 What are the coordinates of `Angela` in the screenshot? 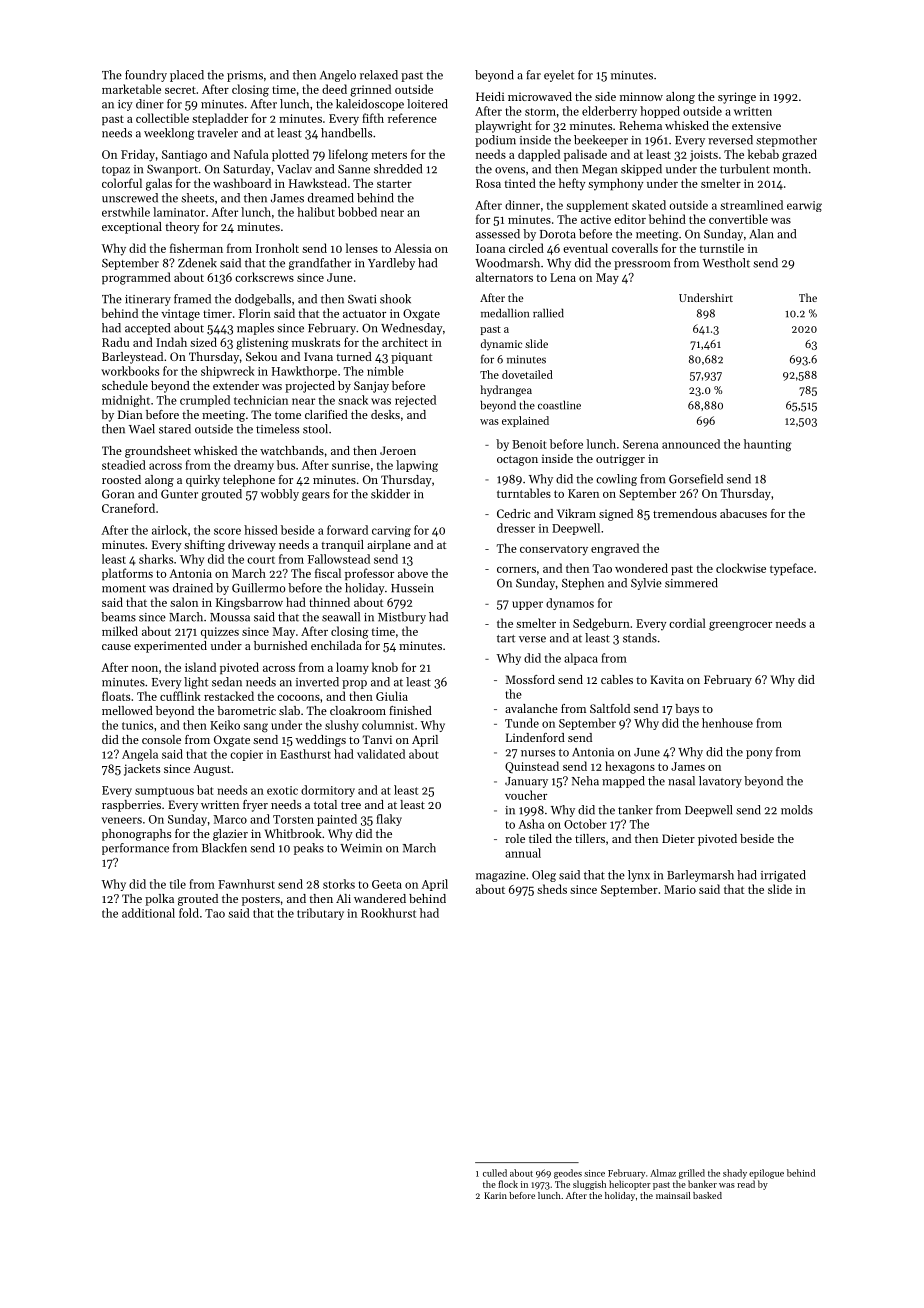 It's located at (140, 755).
